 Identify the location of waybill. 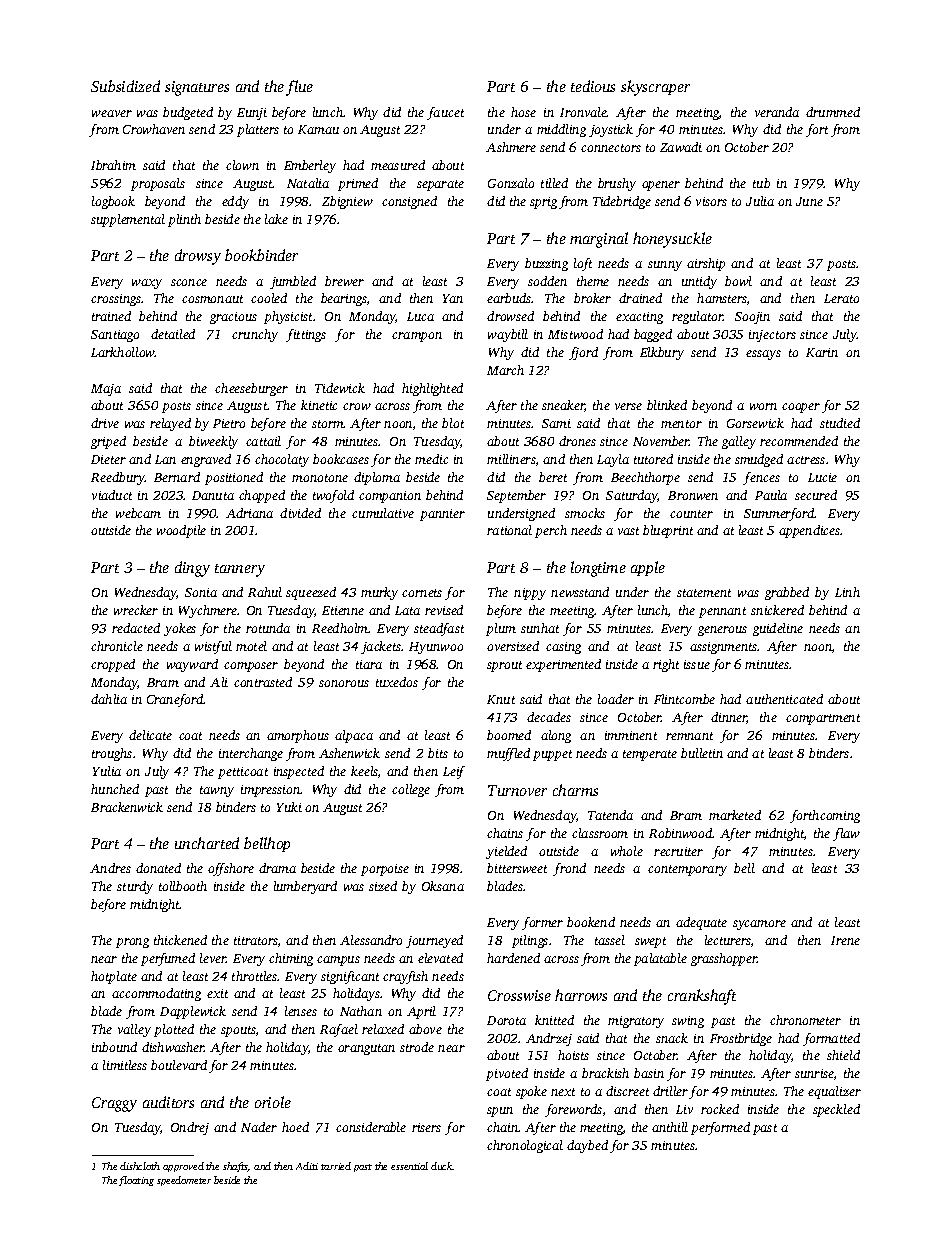
(508, 335).
